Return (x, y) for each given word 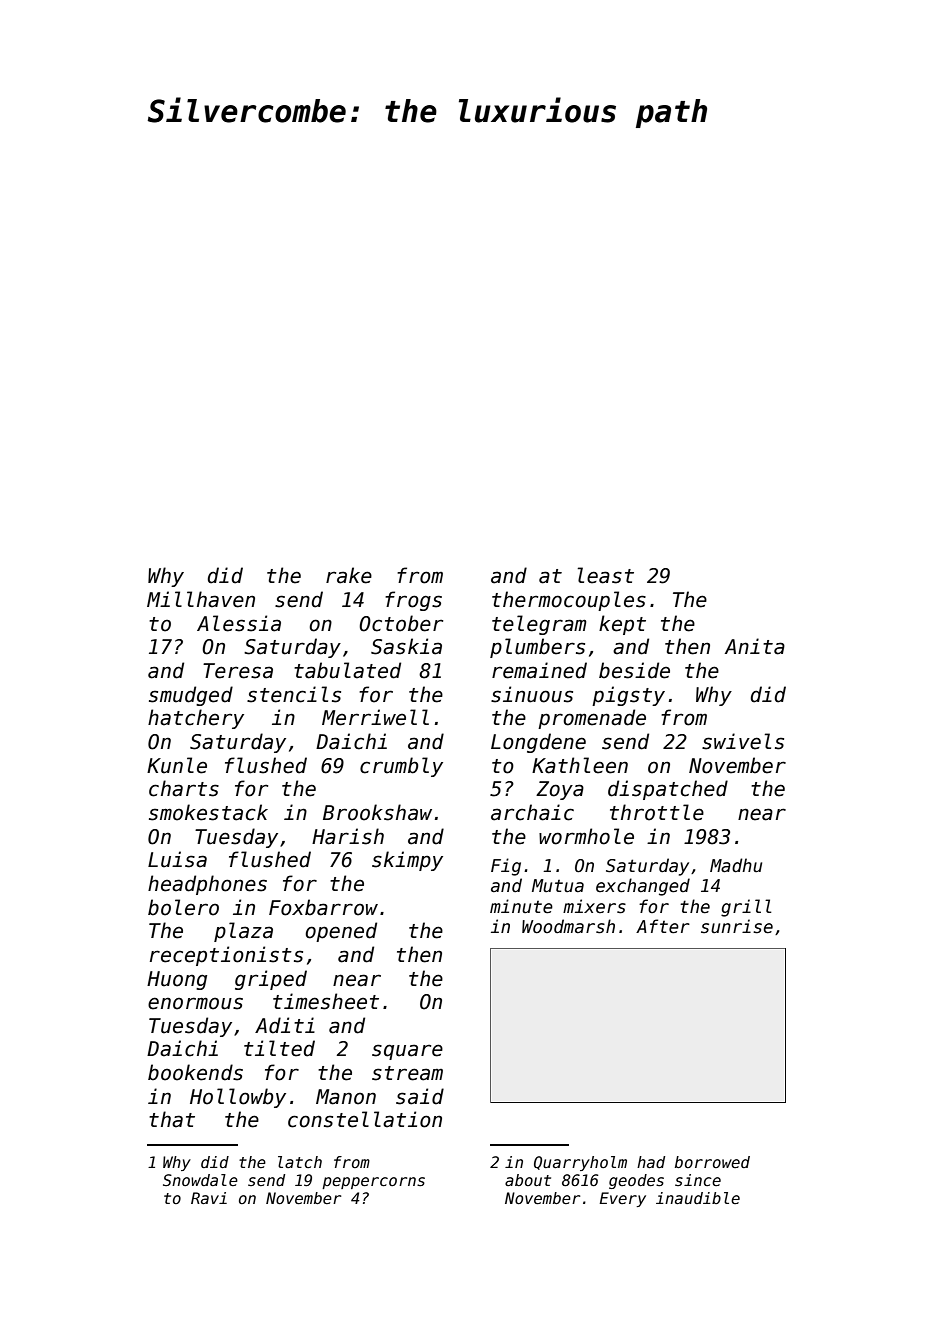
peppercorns (373, 1183)
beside (634, 670)
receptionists (226, 956)
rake (349, 575)
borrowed (712, 1162)
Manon (346, 1097)
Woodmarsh (568, 926)
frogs (413, 601)
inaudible (698, 1198)
